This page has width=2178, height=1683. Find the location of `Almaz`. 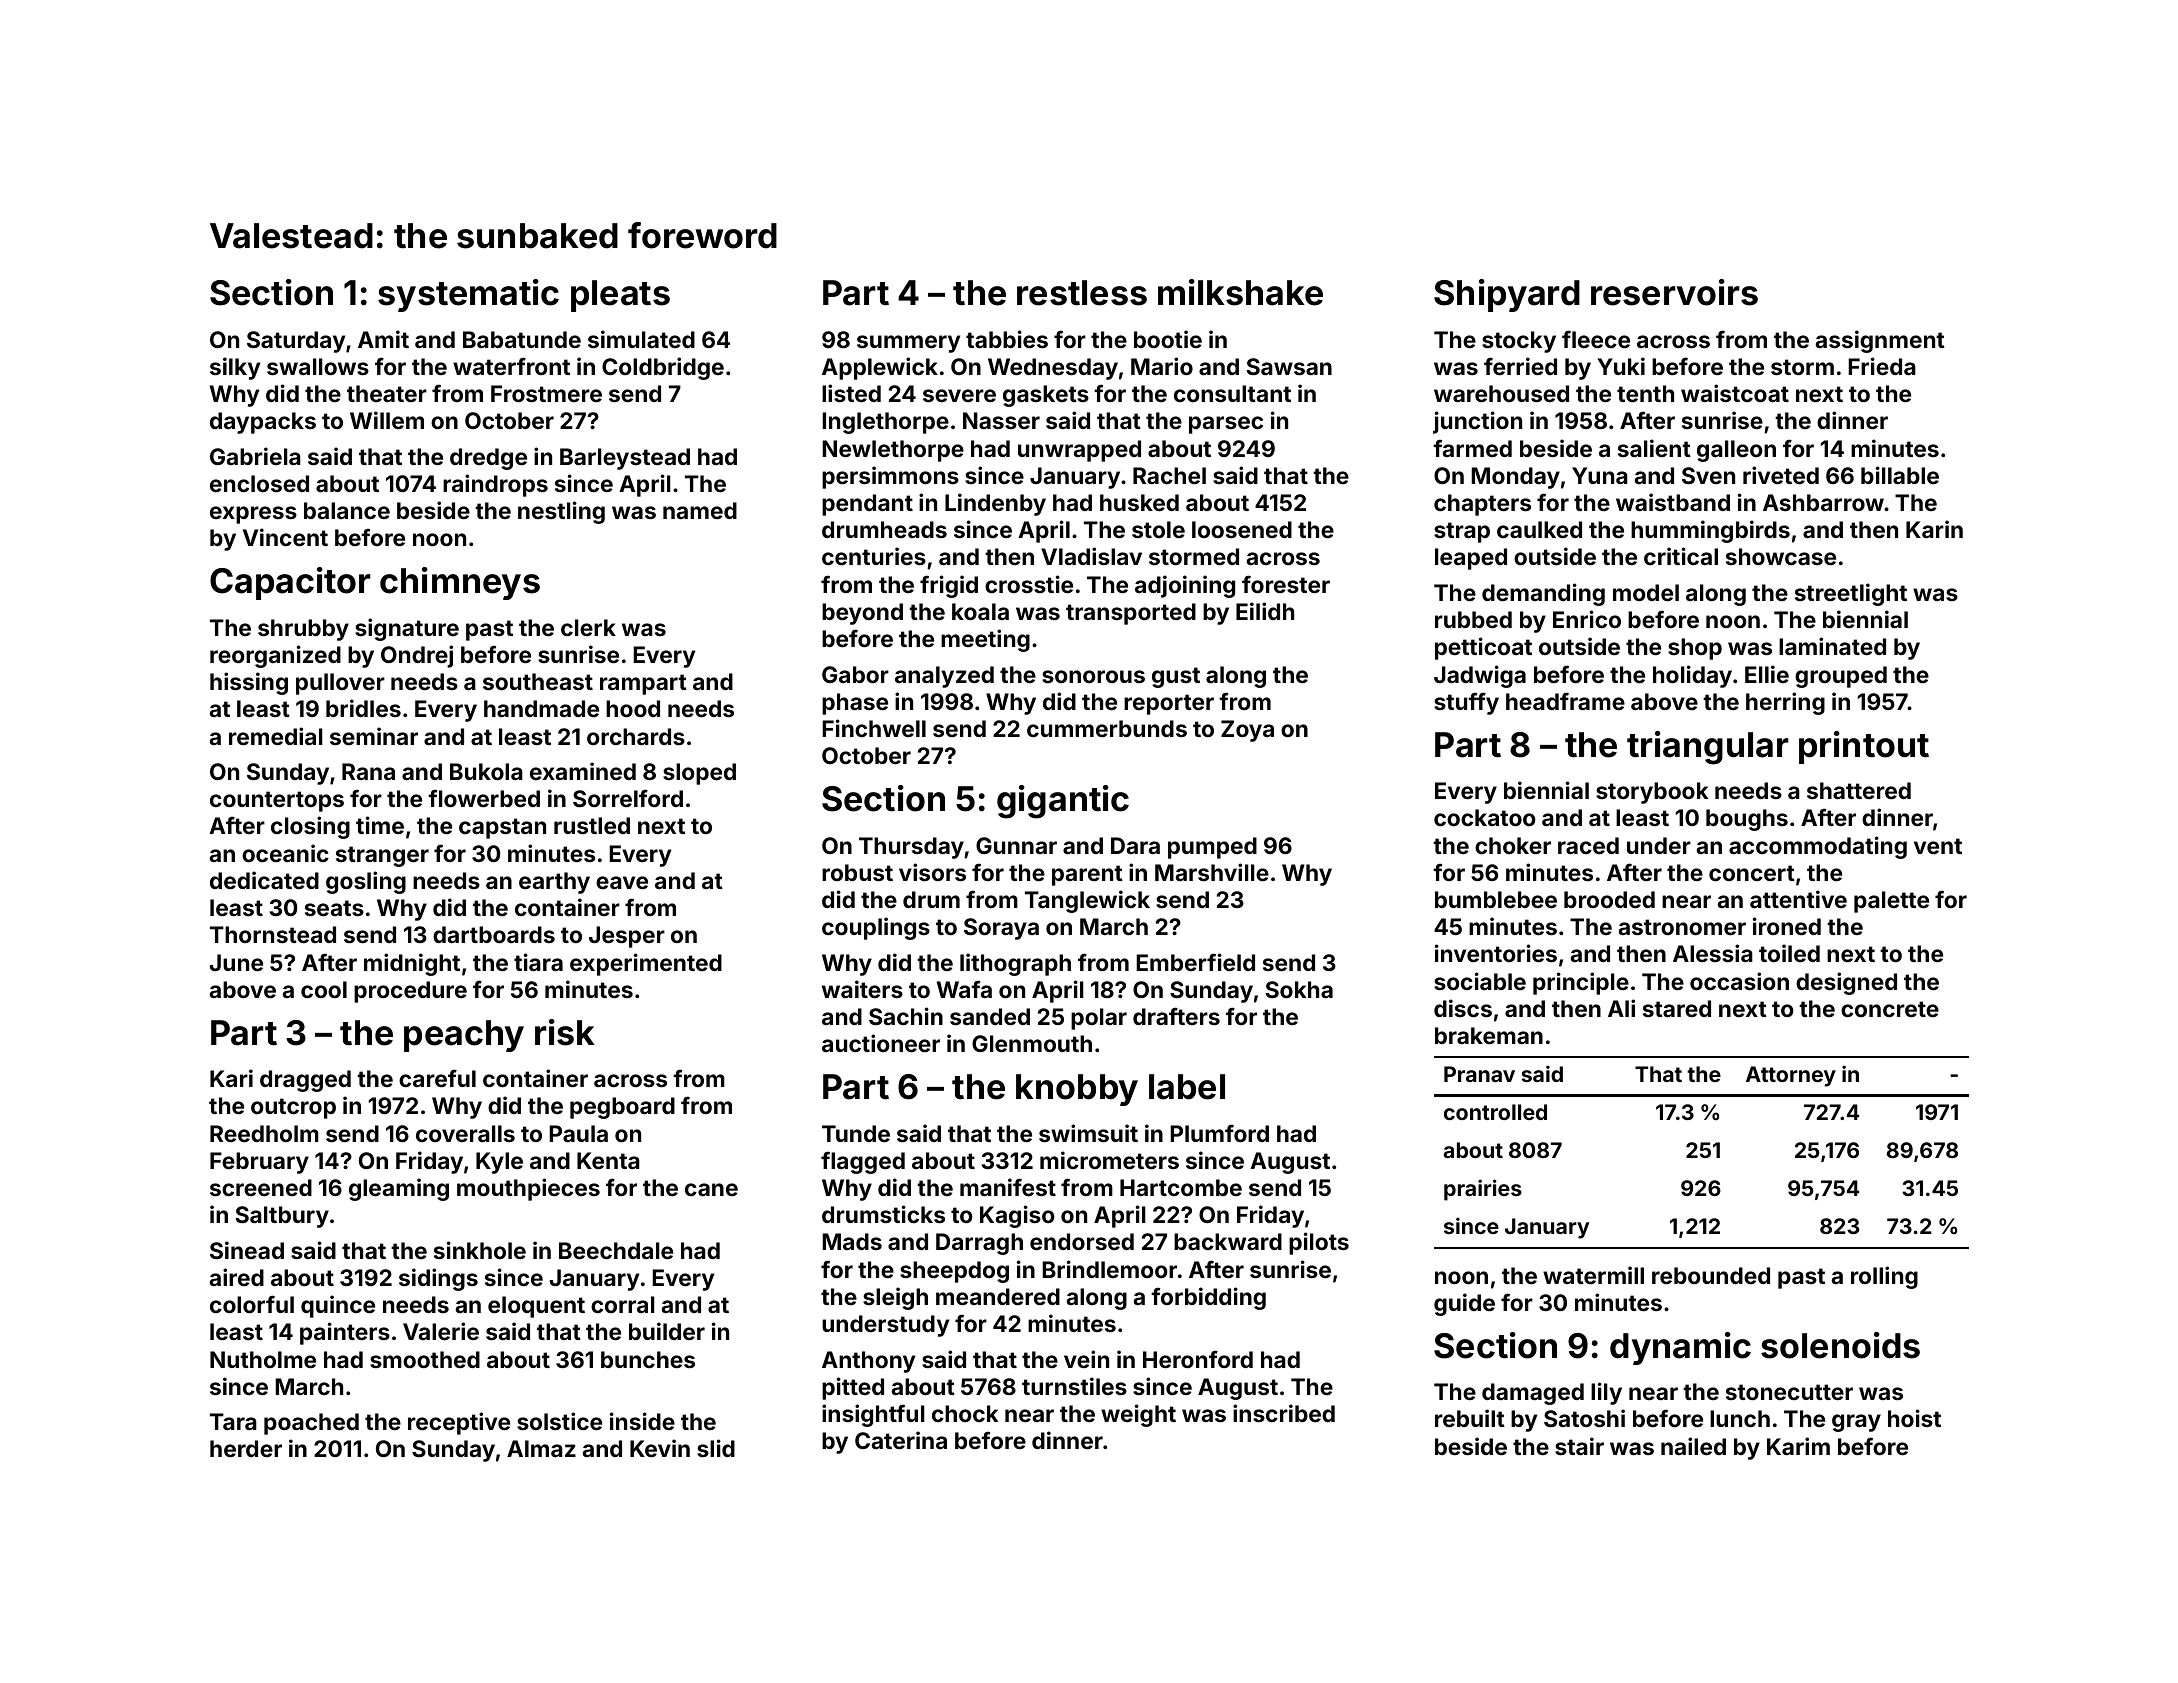

Almaz is located at coordinates (541, 1448).
